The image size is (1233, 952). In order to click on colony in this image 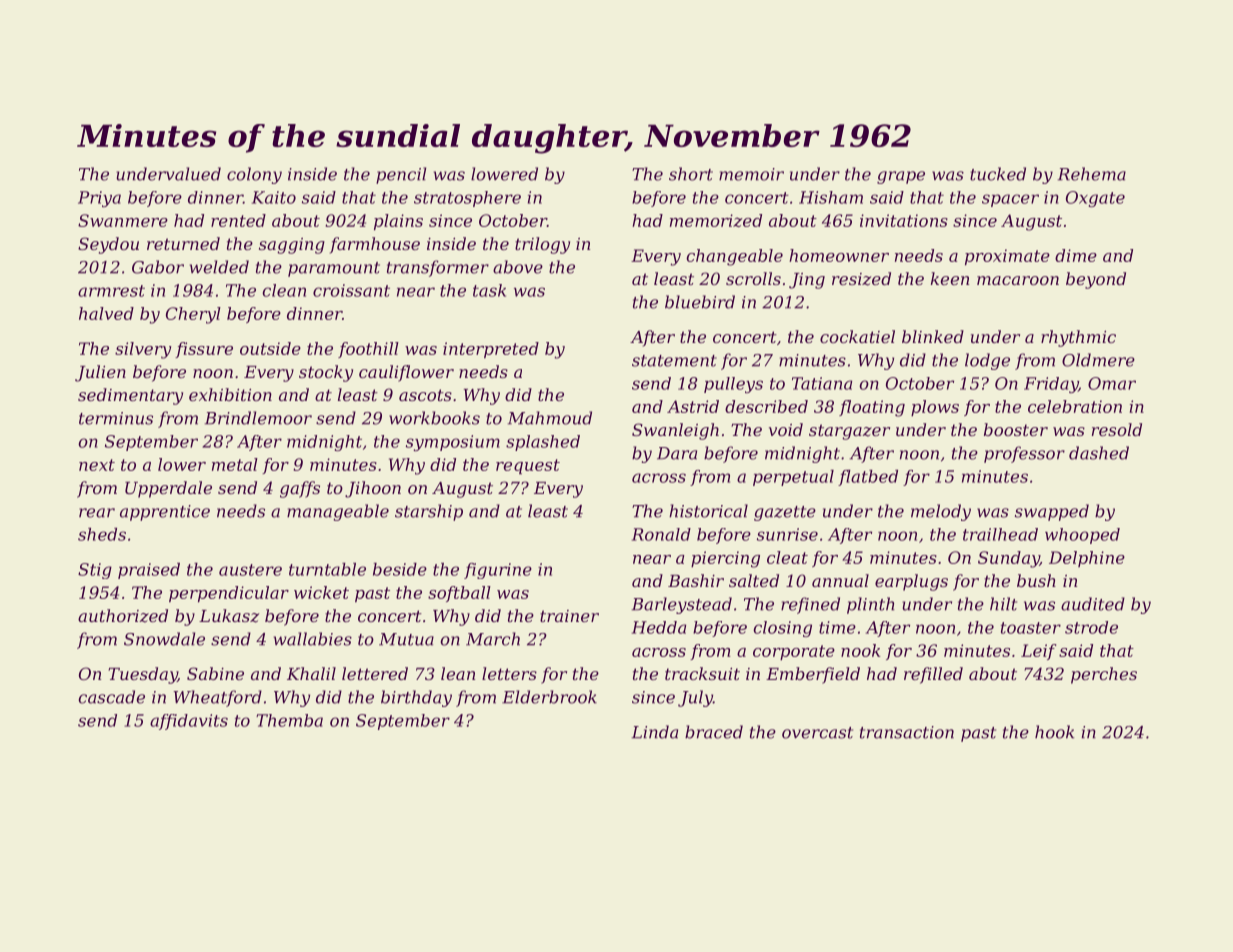, I will do `click(254, 175)`.
